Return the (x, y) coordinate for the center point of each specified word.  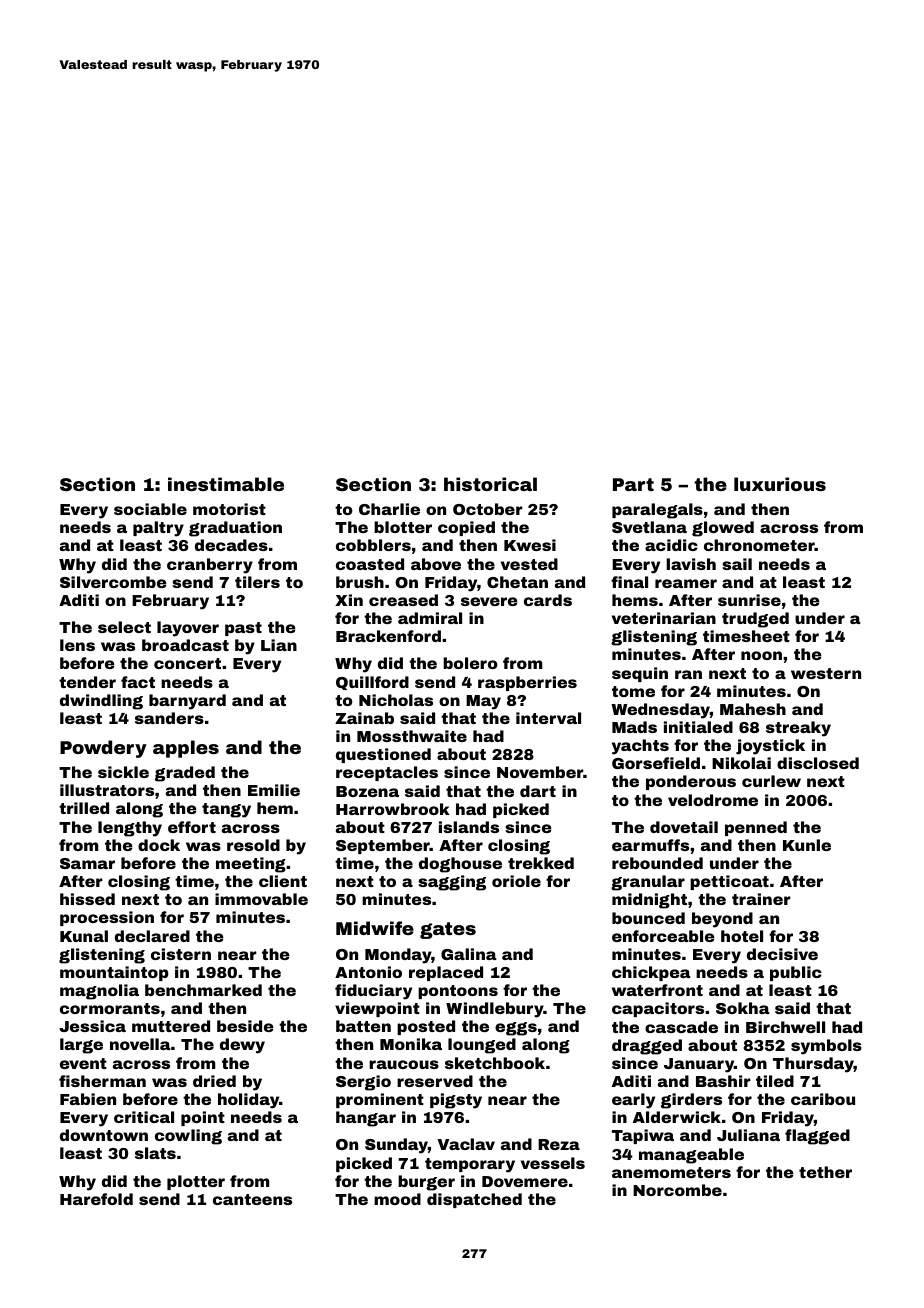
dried (214, 1081)
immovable (261, 899)
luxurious (780, 484)
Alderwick (677, 1117)
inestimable (226, 484)
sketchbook (495, 1063)
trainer (761, 899)
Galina (469, 954)
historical (490, 484)
